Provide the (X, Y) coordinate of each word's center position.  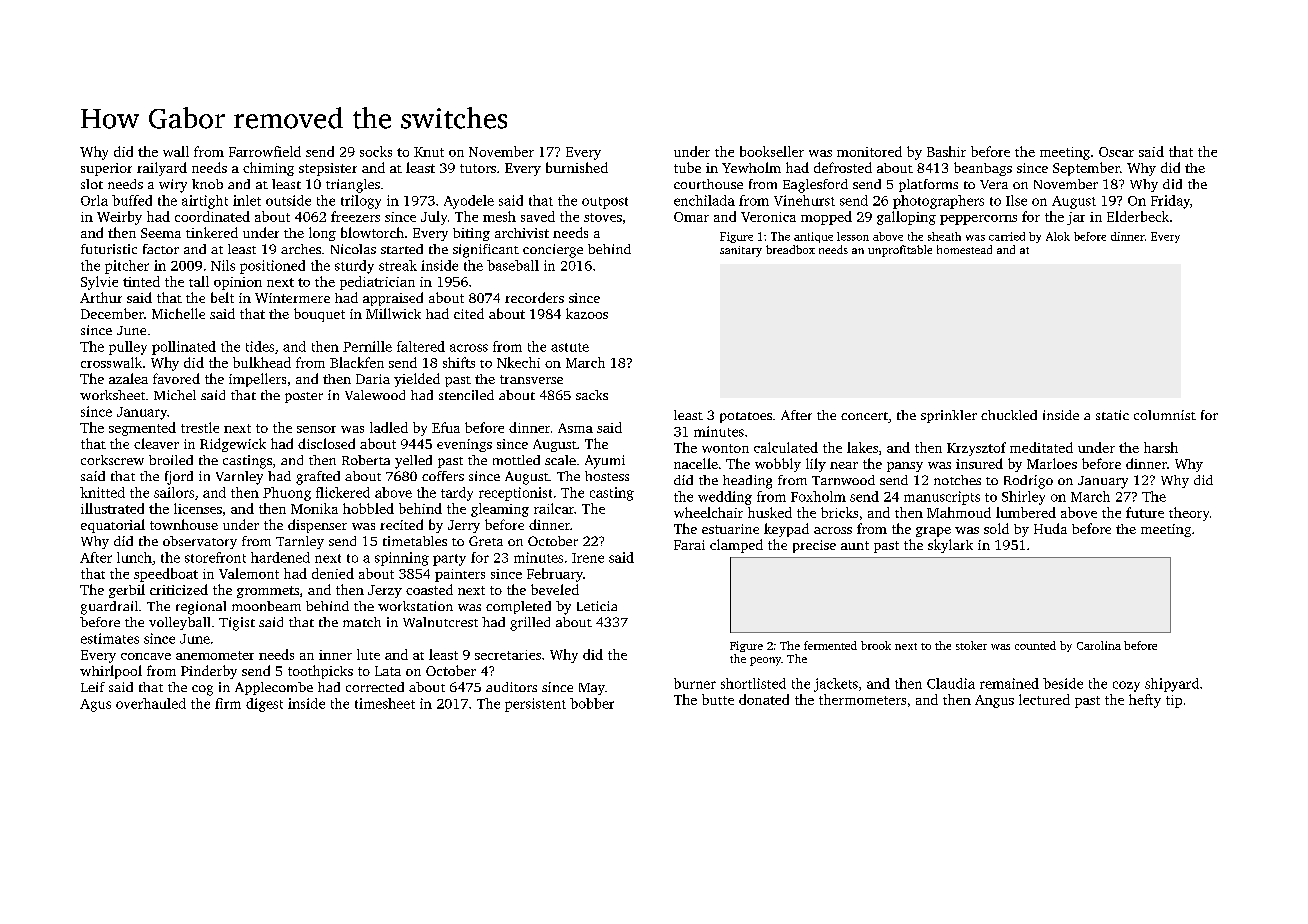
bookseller (772, 151)
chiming (268, 169)
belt (222, 297)
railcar (554, 508)
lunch (134, 557)
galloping (906, 218)
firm (228, 703)
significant (486, 251)
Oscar (1116, 152)
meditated (1041, 447)
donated (764, 699)
